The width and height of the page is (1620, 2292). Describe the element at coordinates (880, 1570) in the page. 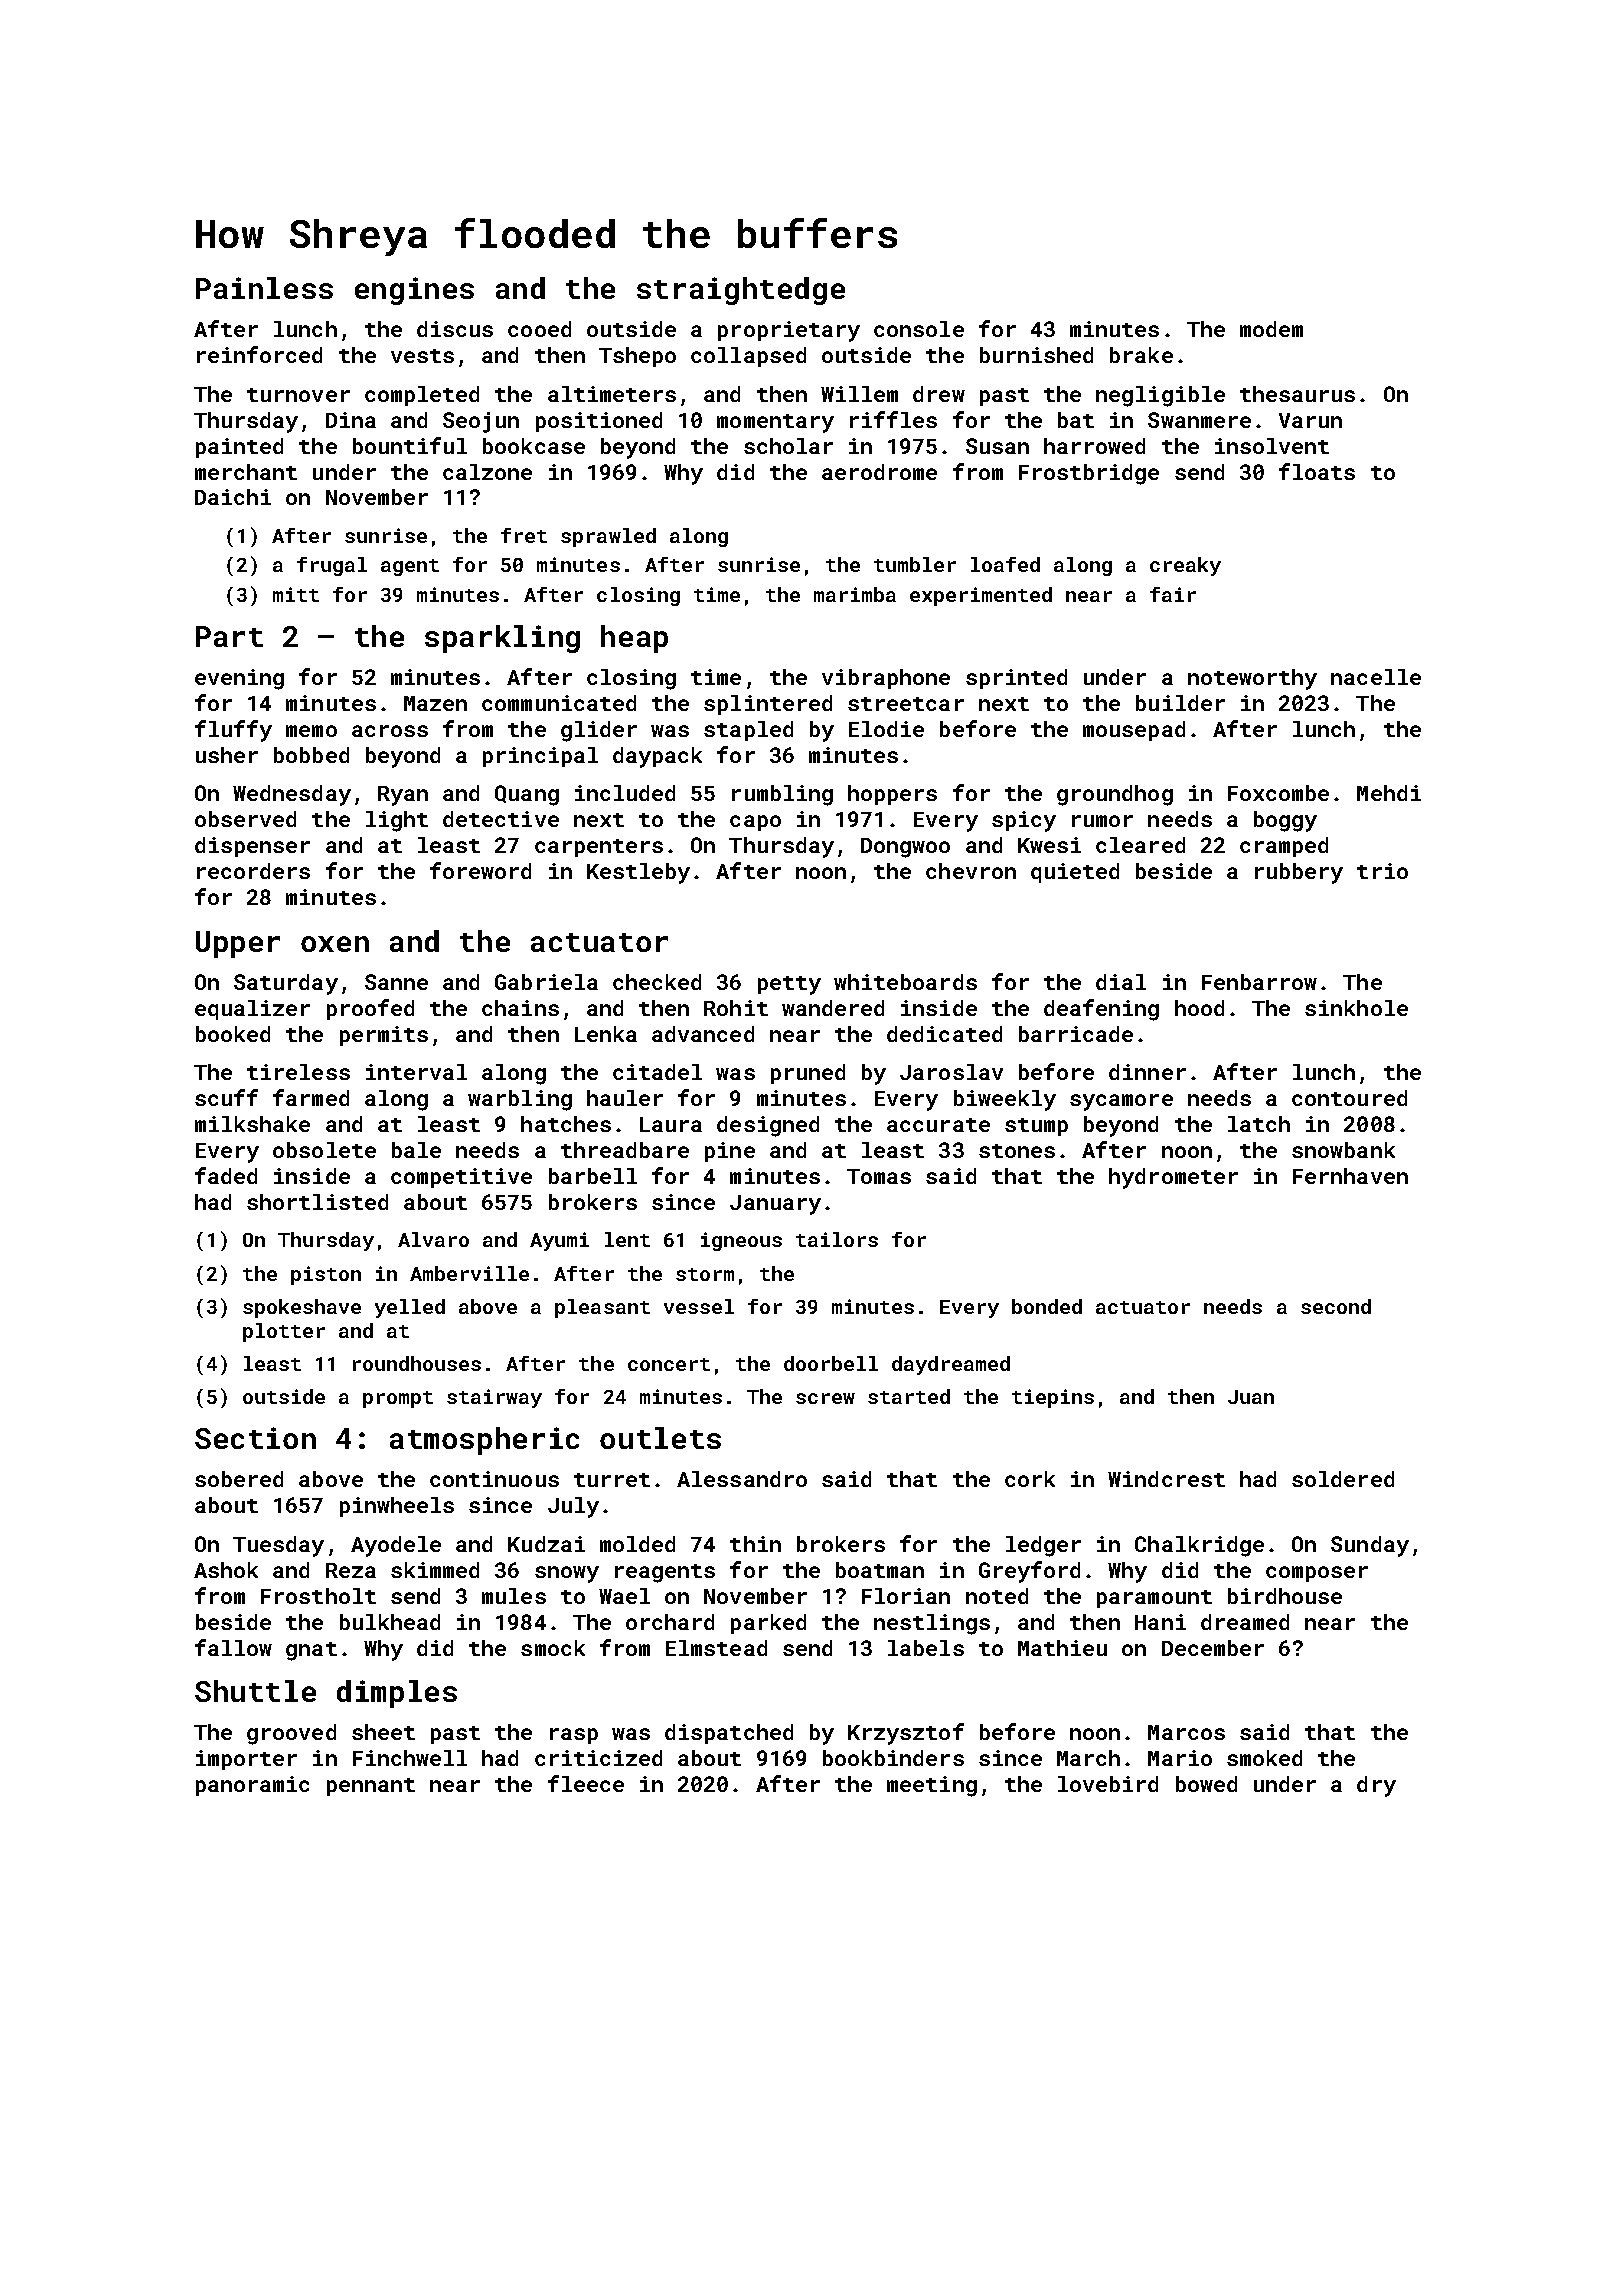

I see `boatman` at that location.
